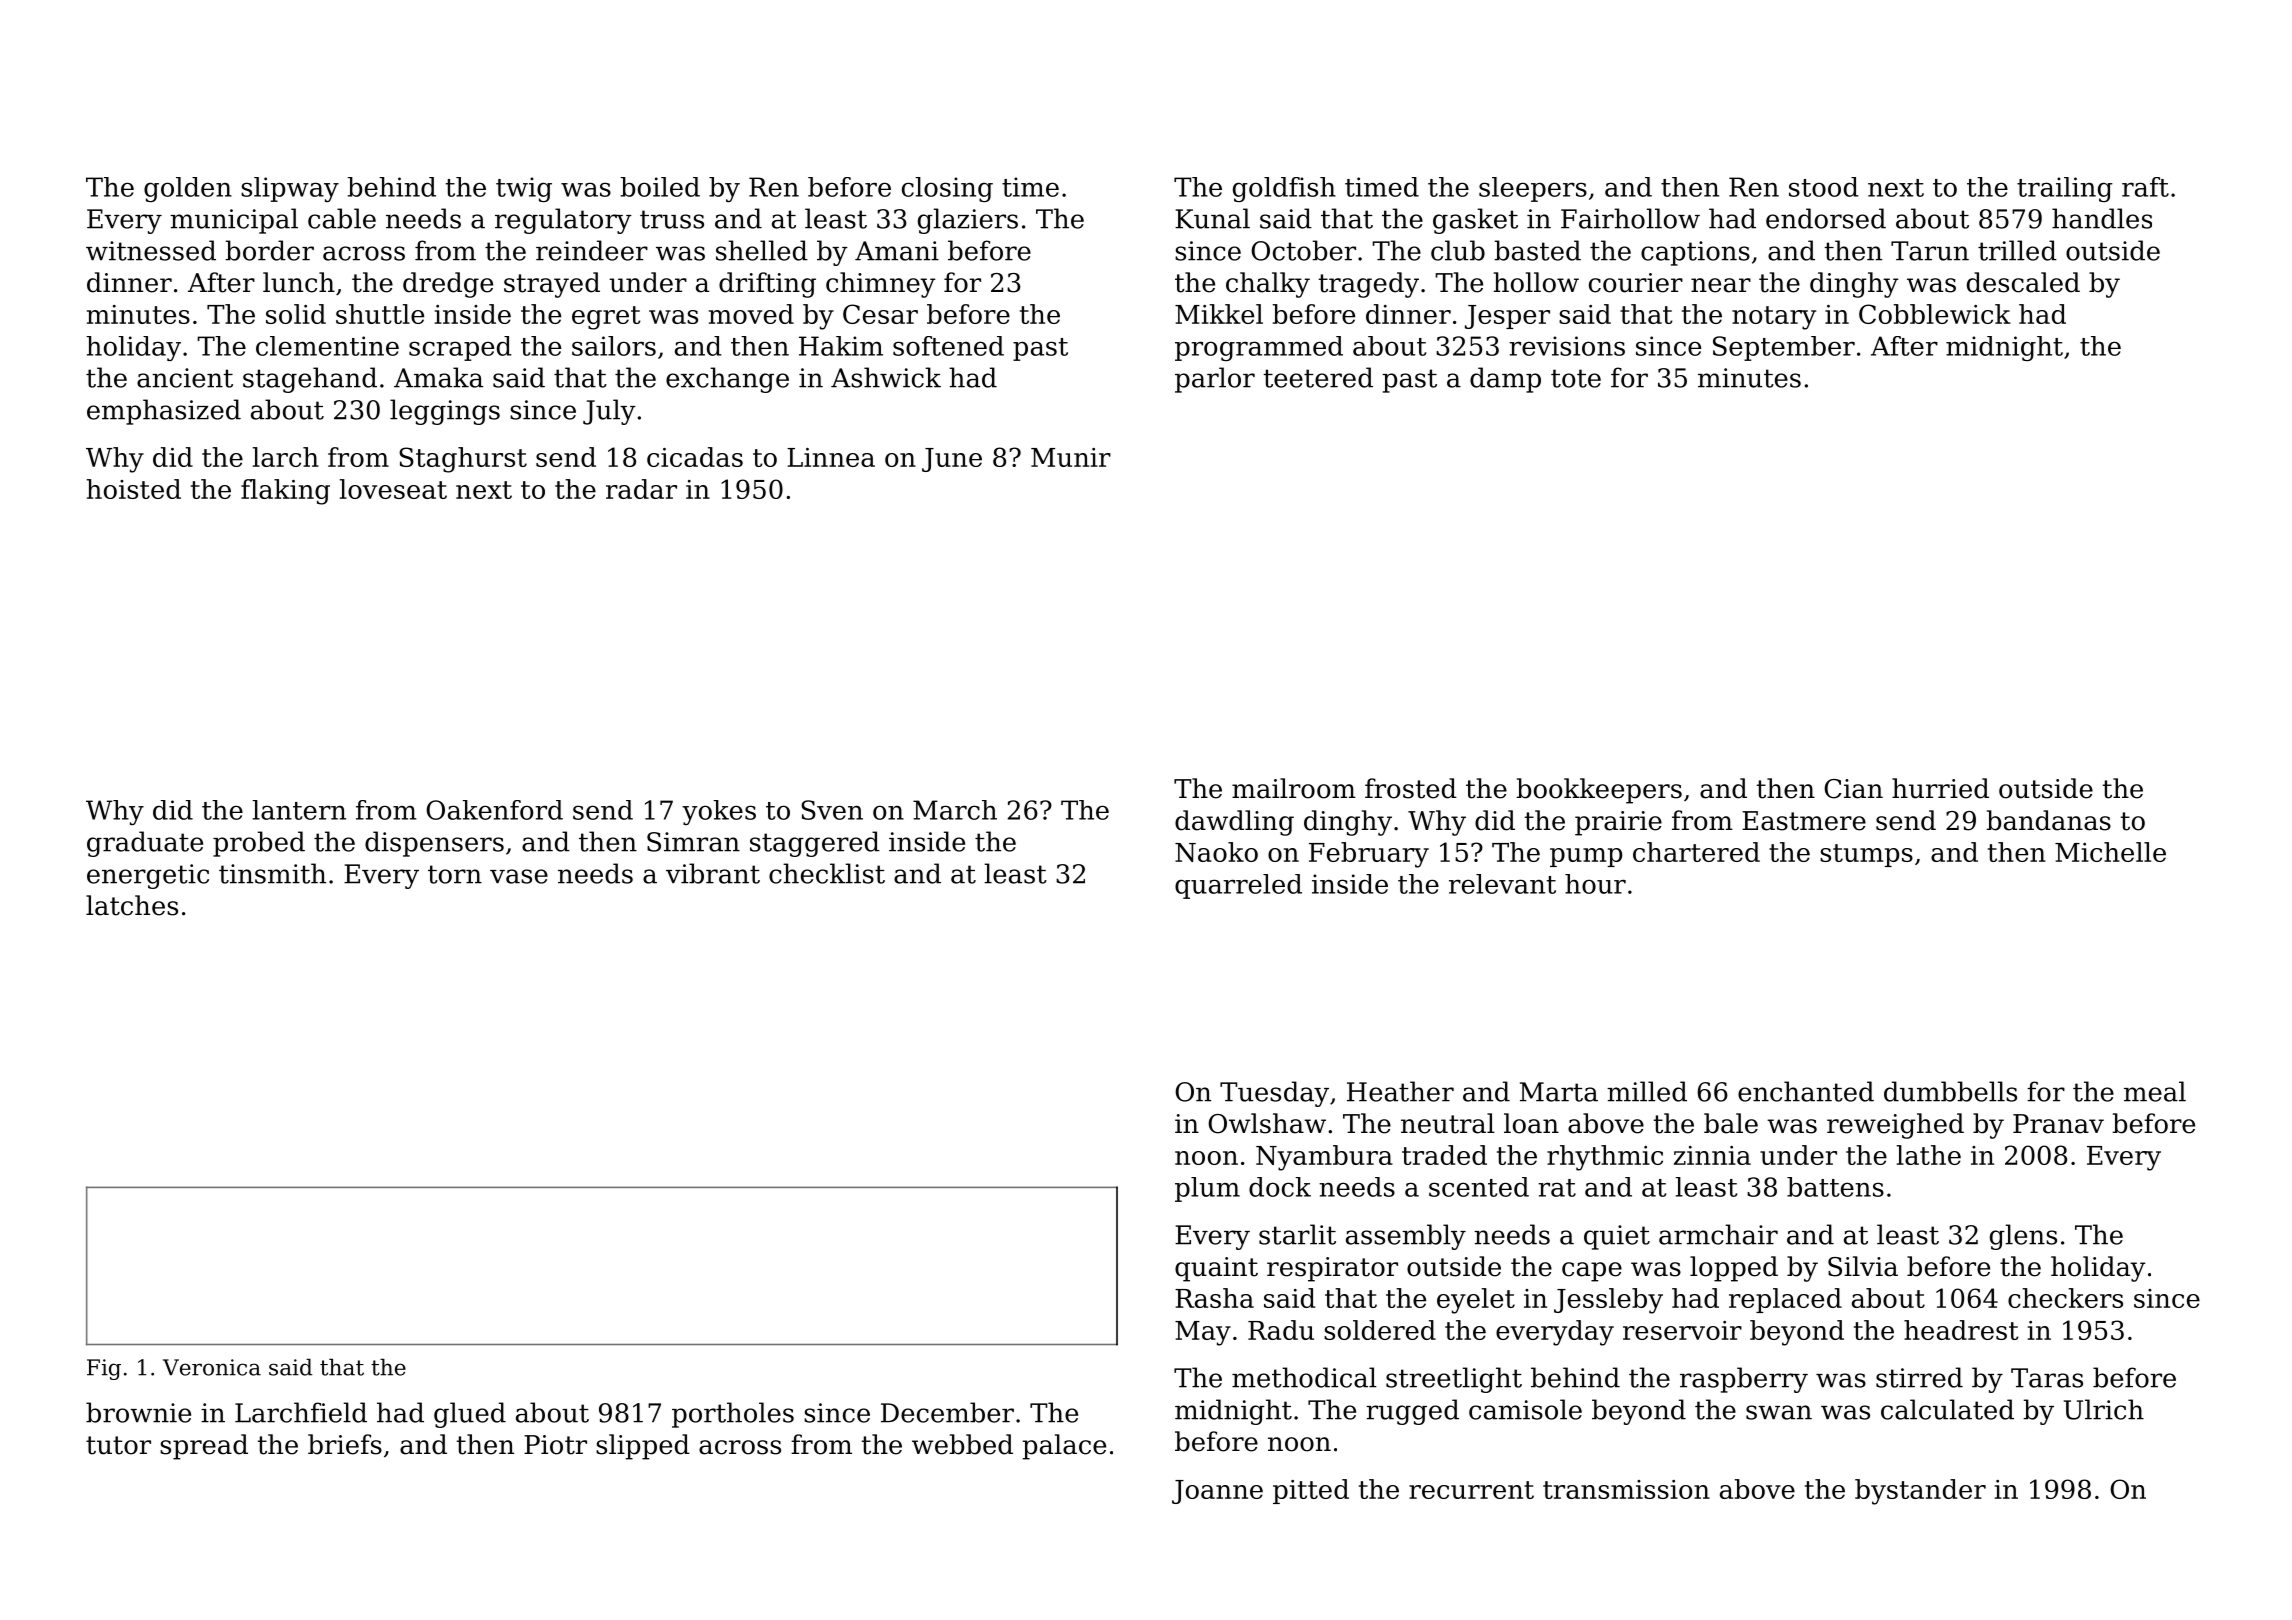 The width and height of the screenshot is (2292, 1620). What do you see at coordinates (1853, 789) in the screenshot?
I see `Cian` at bounding box center [1853, 789].
